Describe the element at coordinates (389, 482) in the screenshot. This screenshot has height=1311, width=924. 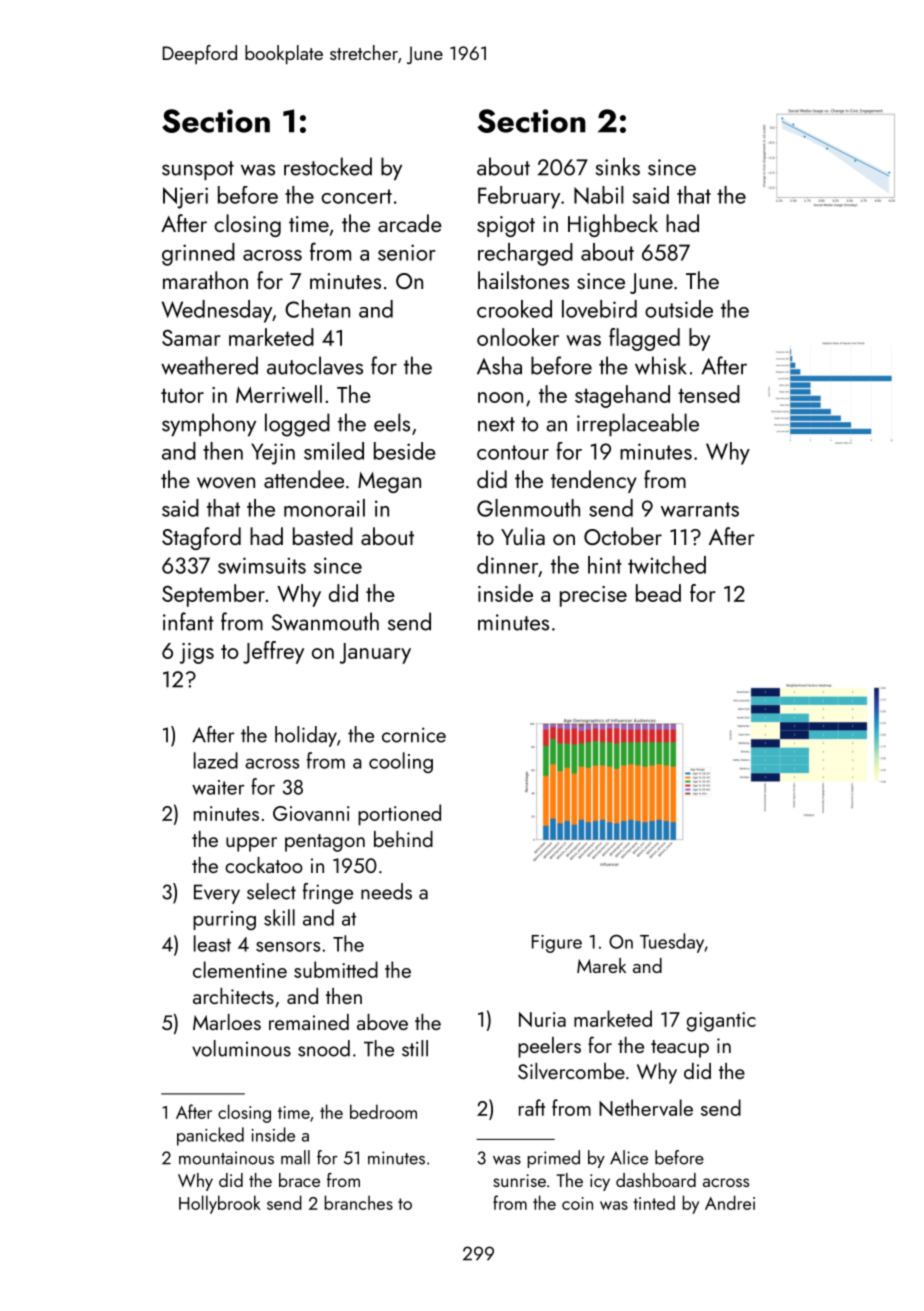
I see `Megan` at that location.
